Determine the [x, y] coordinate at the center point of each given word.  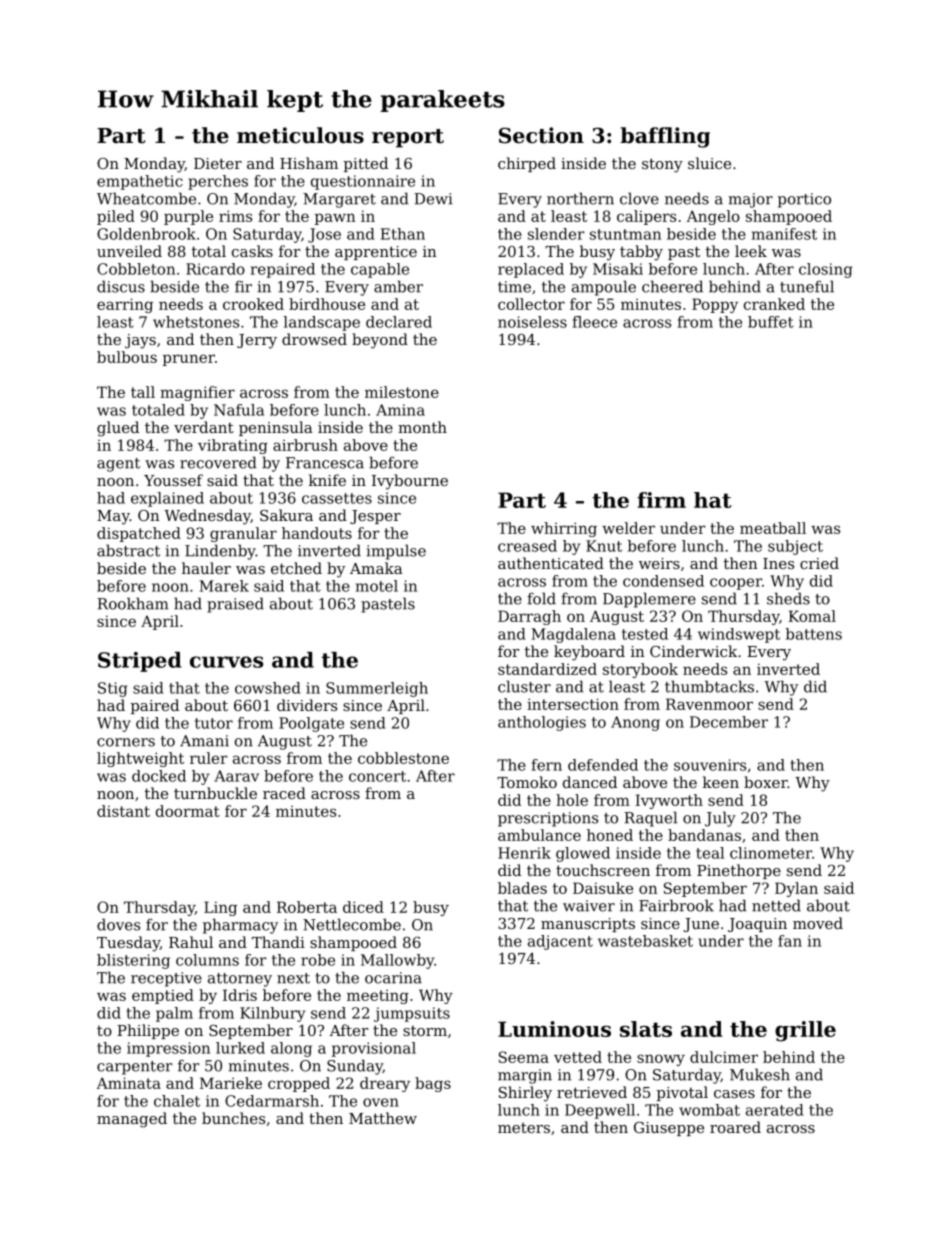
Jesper [375, 517]
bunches [233, 1118]
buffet [771, 322]
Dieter [218, 163]
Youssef [173, 480]
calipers [646, 217]
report [408, 138]
